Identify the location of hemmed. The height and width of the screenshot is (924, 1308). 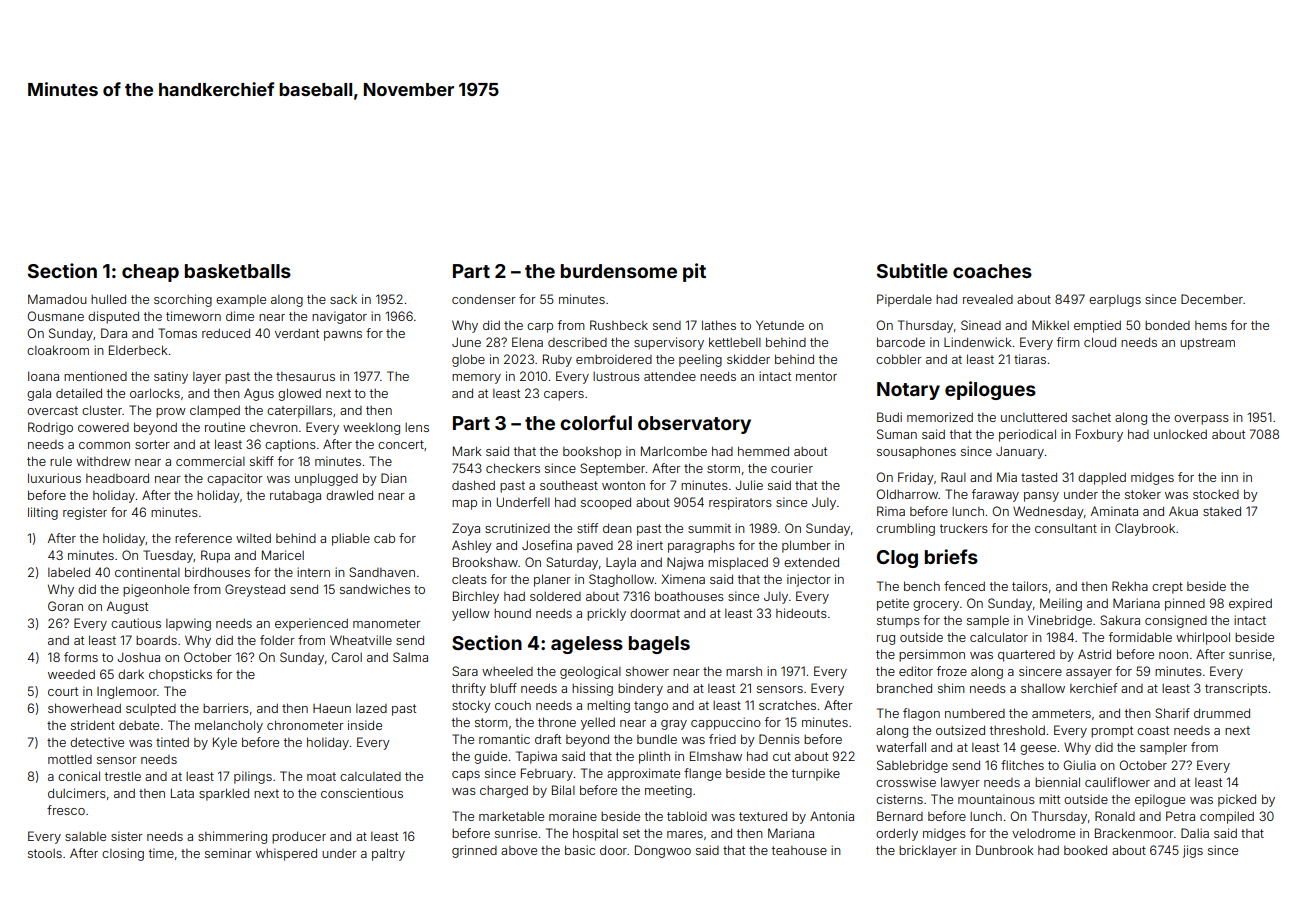
(763, 451).
